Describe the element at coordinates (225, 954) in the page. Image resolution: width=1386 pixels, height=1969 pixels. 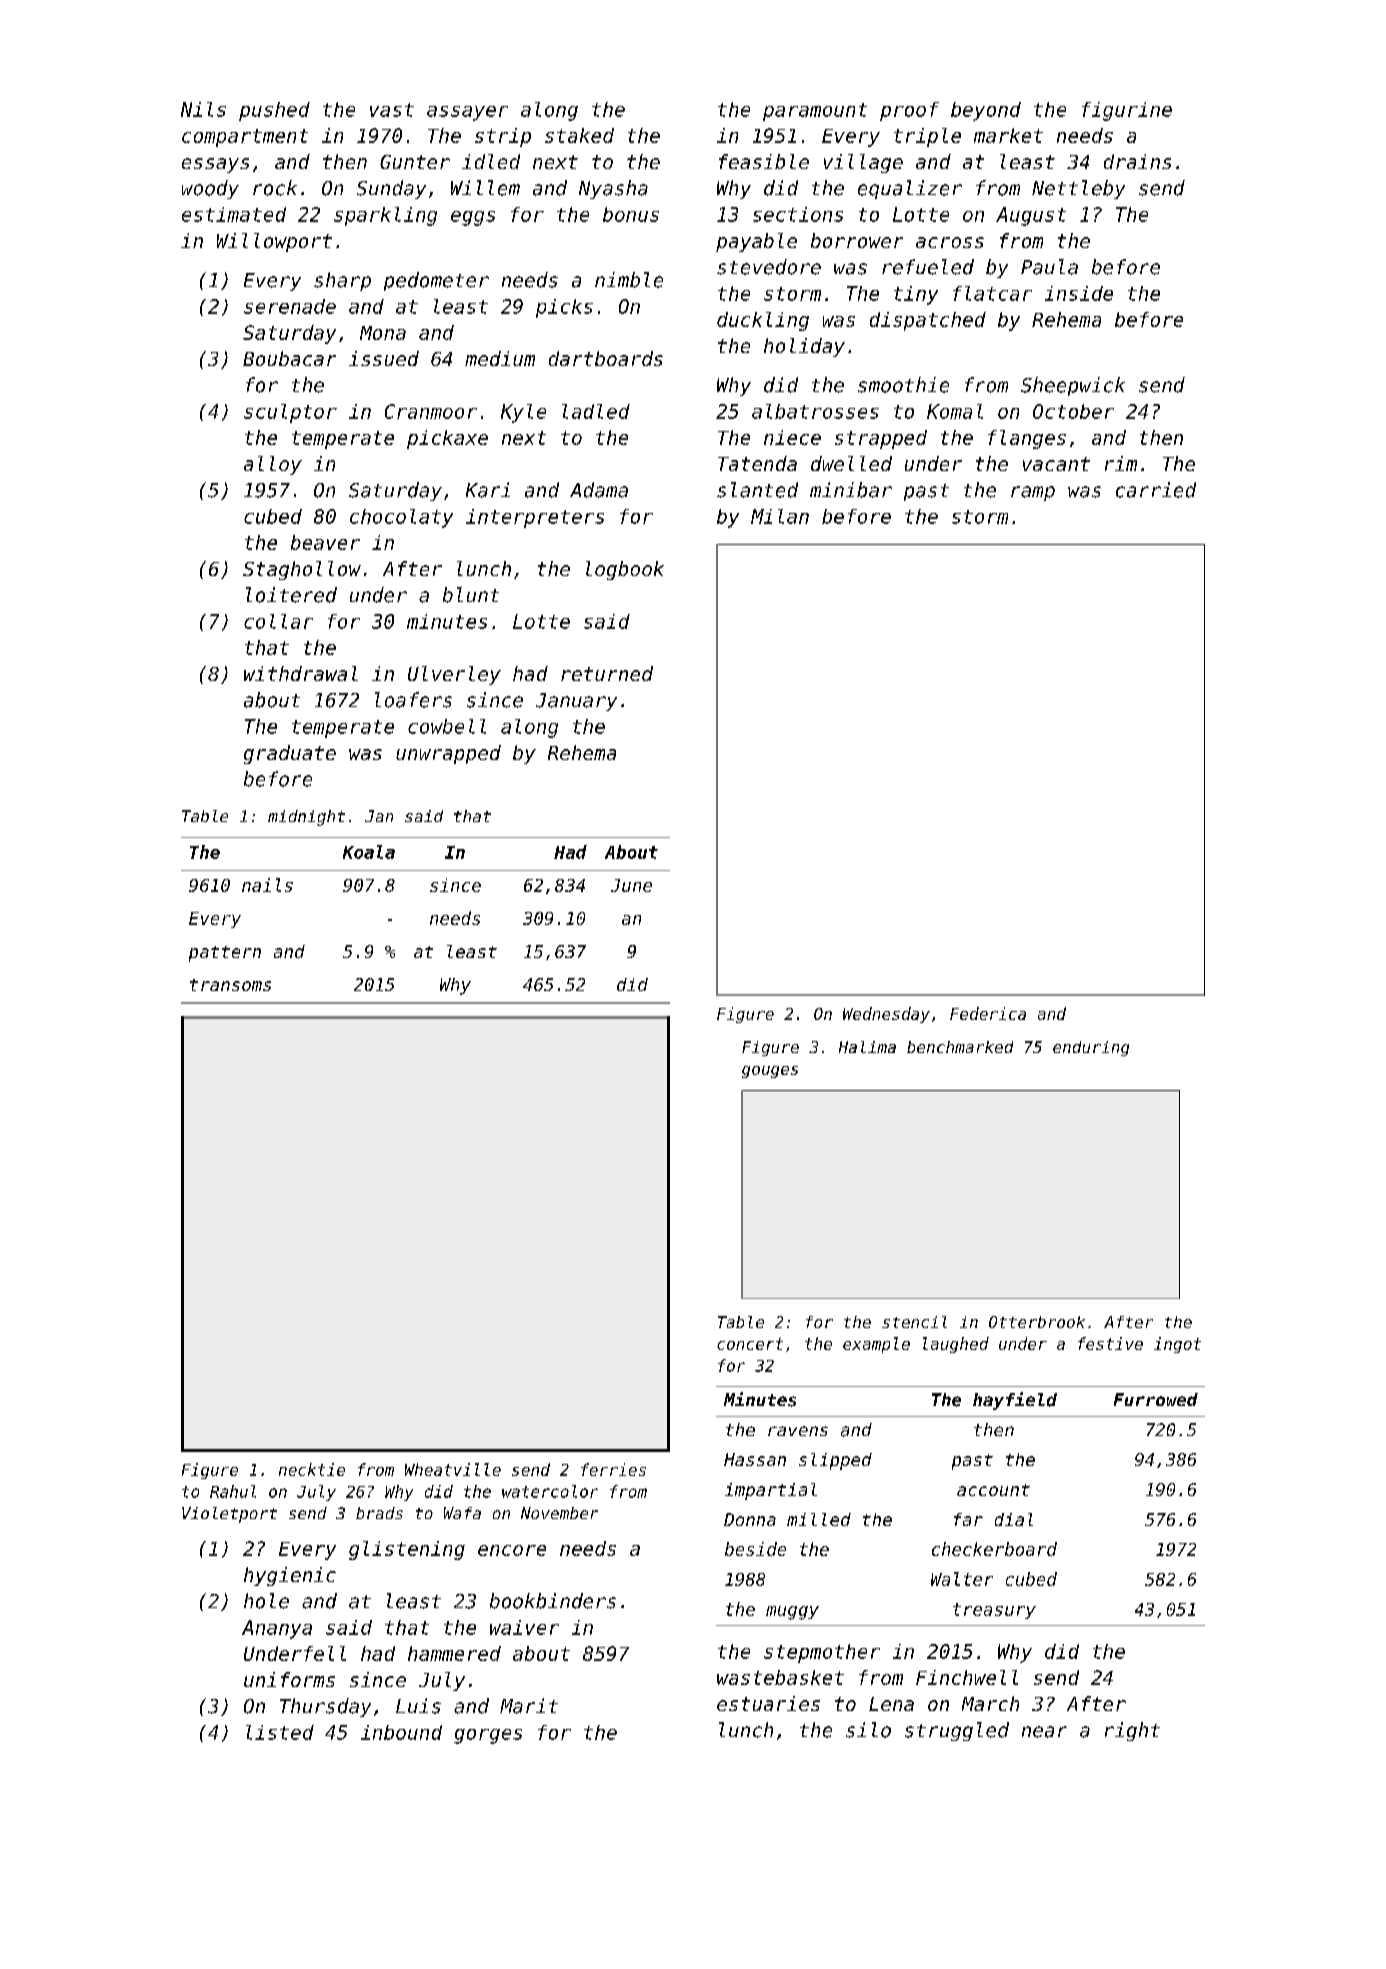
I see `pattern` at that location.
